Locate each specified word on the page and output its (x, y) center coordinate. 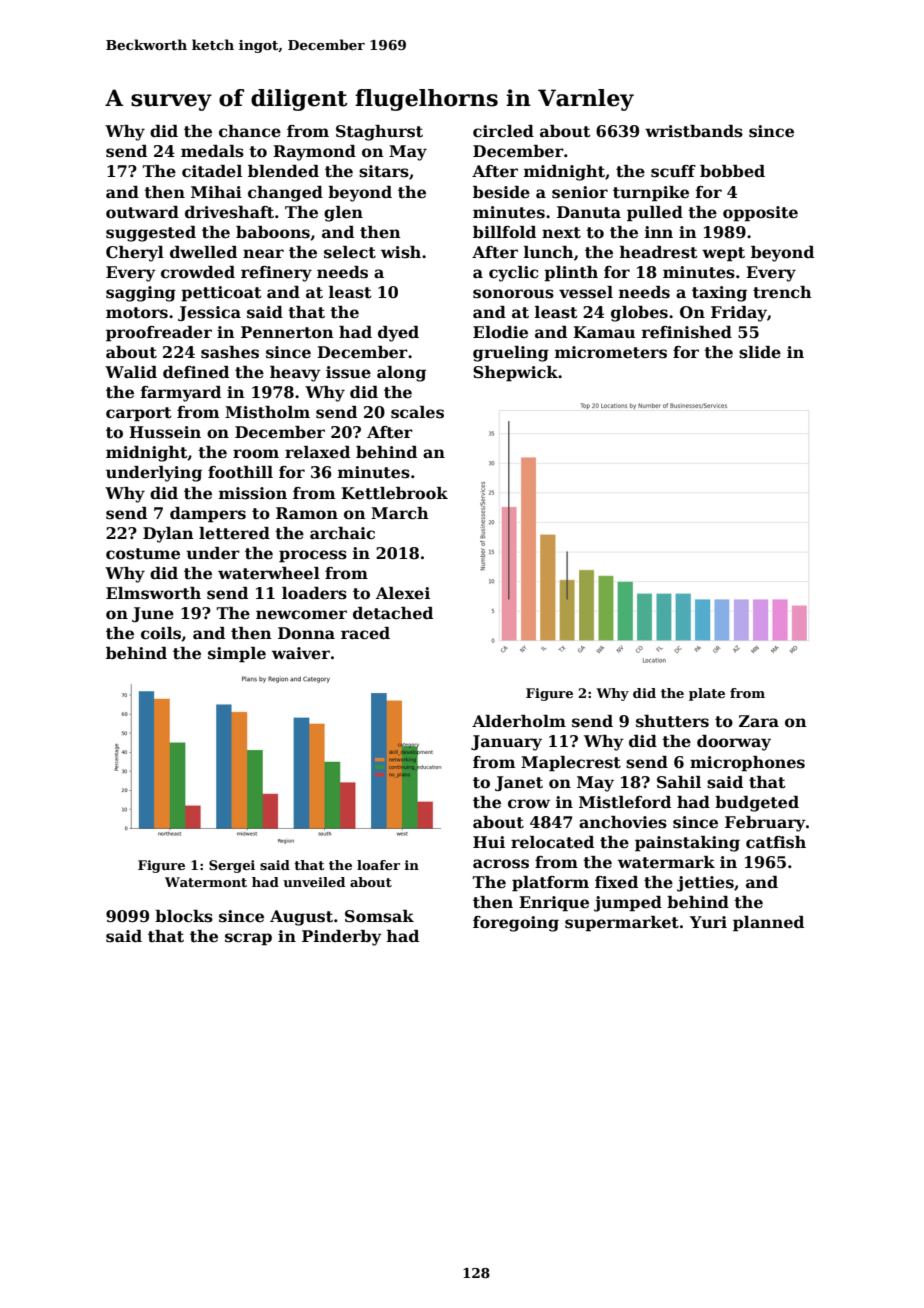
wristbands (694, 131)
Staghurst (379, 133)
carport (139, 414)
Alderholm (519, 721)
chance (250, 131)
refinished (687, 332)
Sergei (232, 866)
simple (237, 655)
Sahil (679, 782)
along (401, 374)
